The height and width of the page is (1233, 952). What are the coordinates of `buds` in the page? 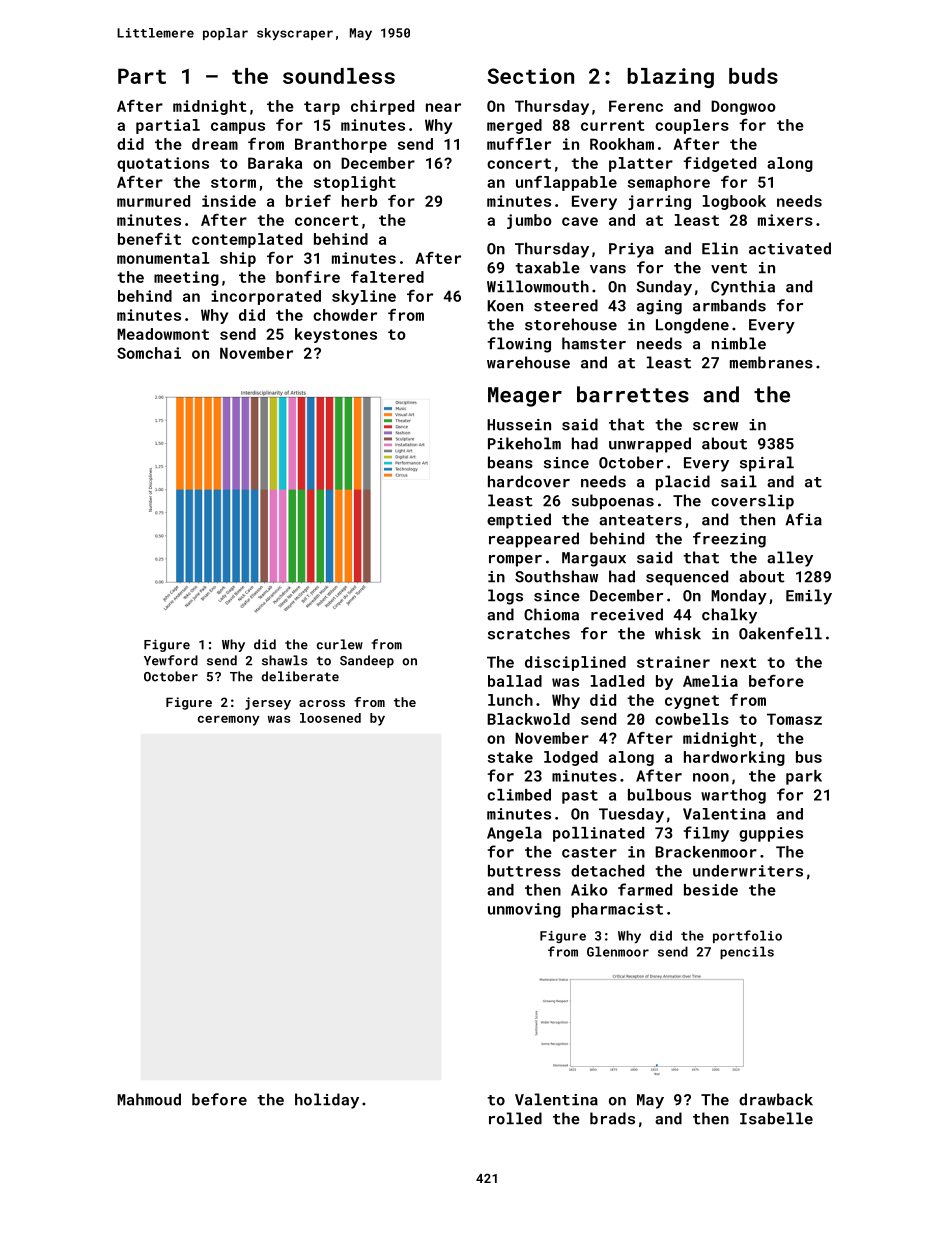 It's located at (753, 76).
